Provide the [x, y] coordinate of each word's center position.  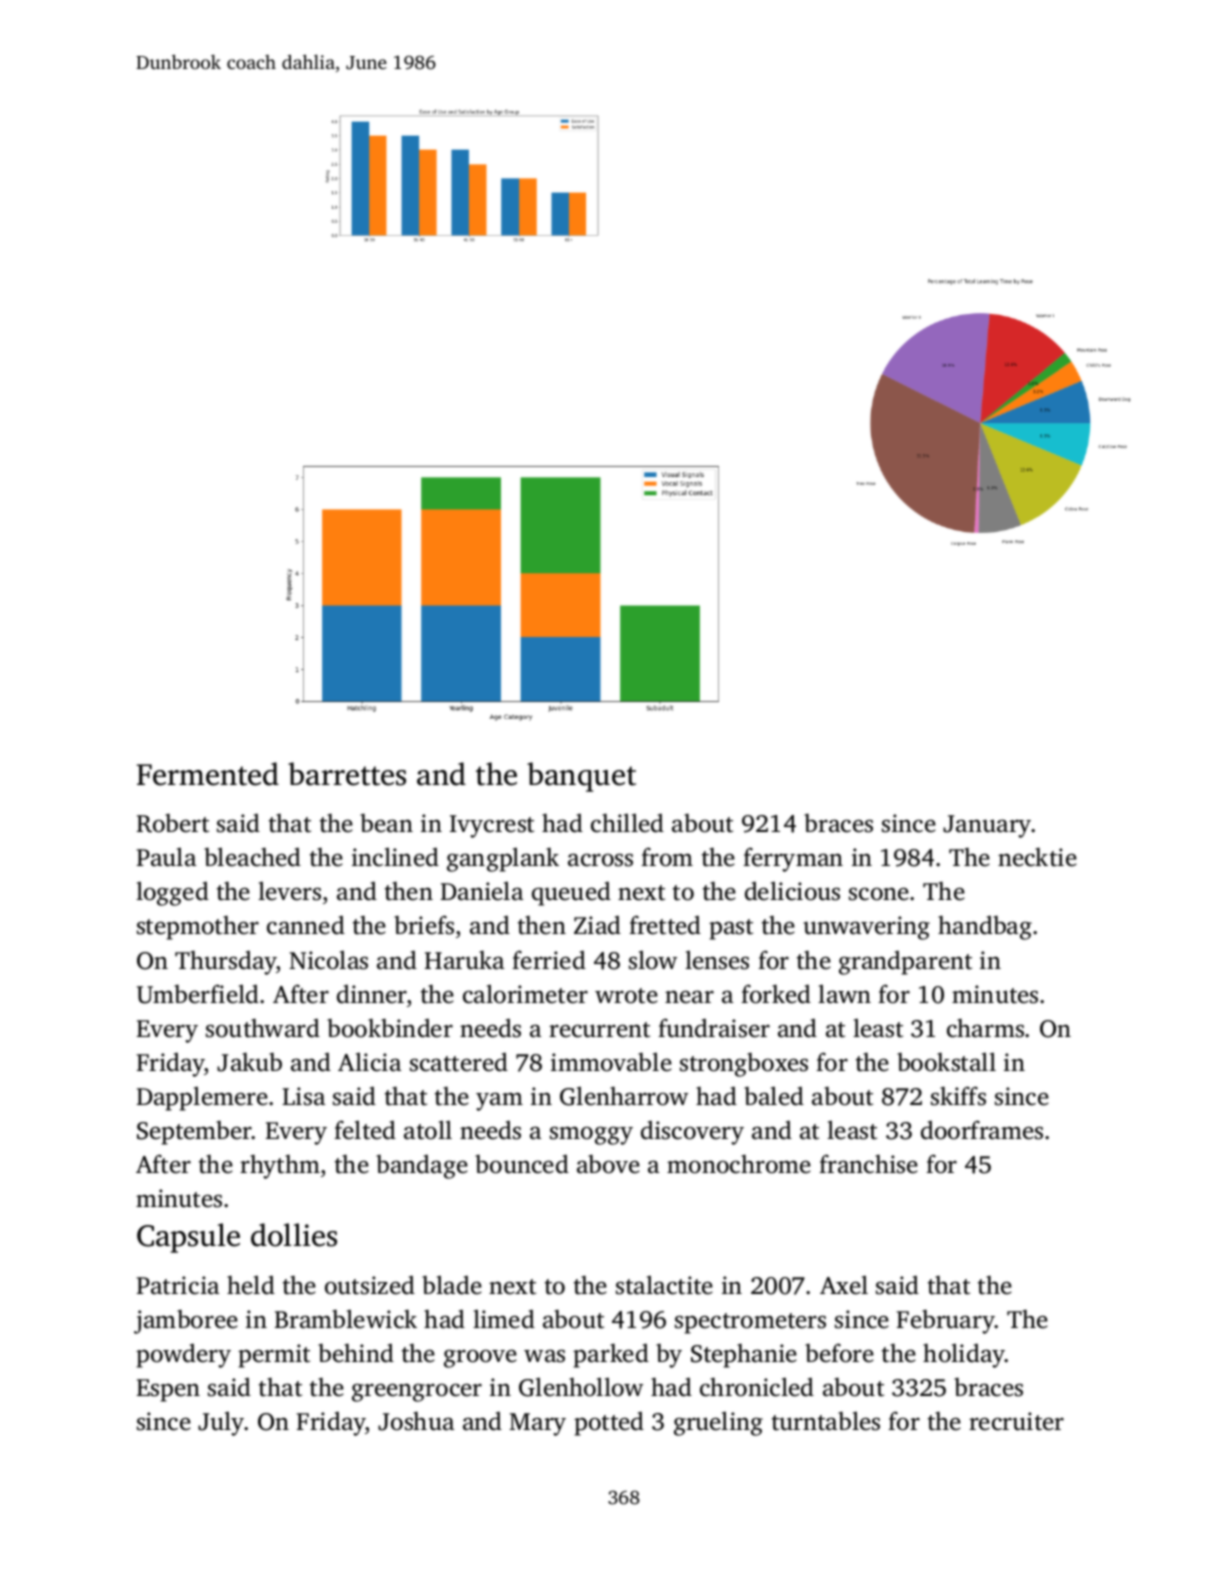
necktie [1037, 857]
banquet [581, 777]
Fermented [208, 774]
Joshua [416, 1421]
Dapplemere [202, 1098]
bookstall [946, 1062]
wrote [626, 996]
